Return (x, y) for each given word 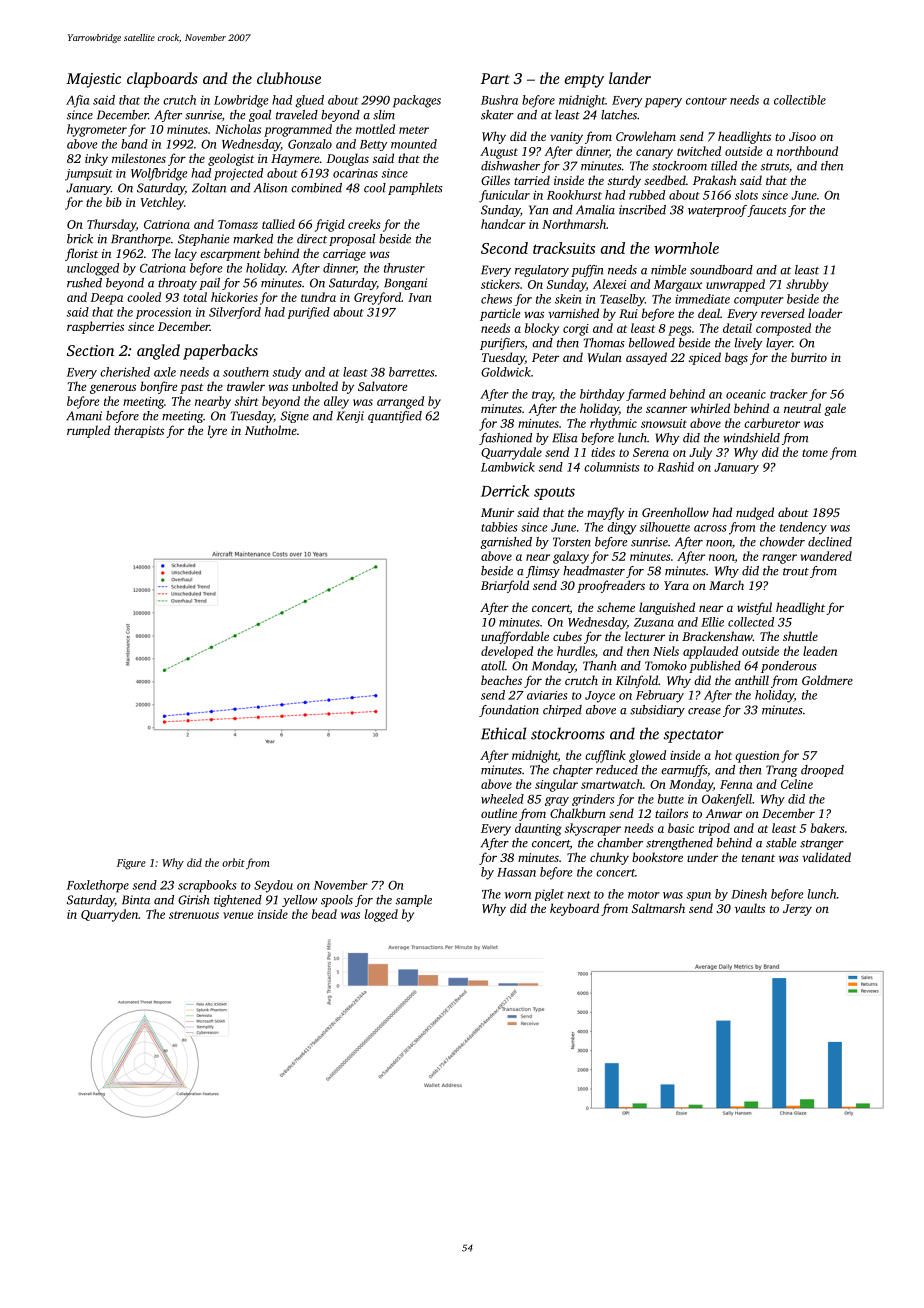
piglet (549, 895)
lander (630, 78)
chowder (782, 542)
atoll (493, 666)
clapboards (162, 80)
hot (723, 755)
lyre (217, 431)
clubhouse (289, 78)
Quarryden (109, 915)
